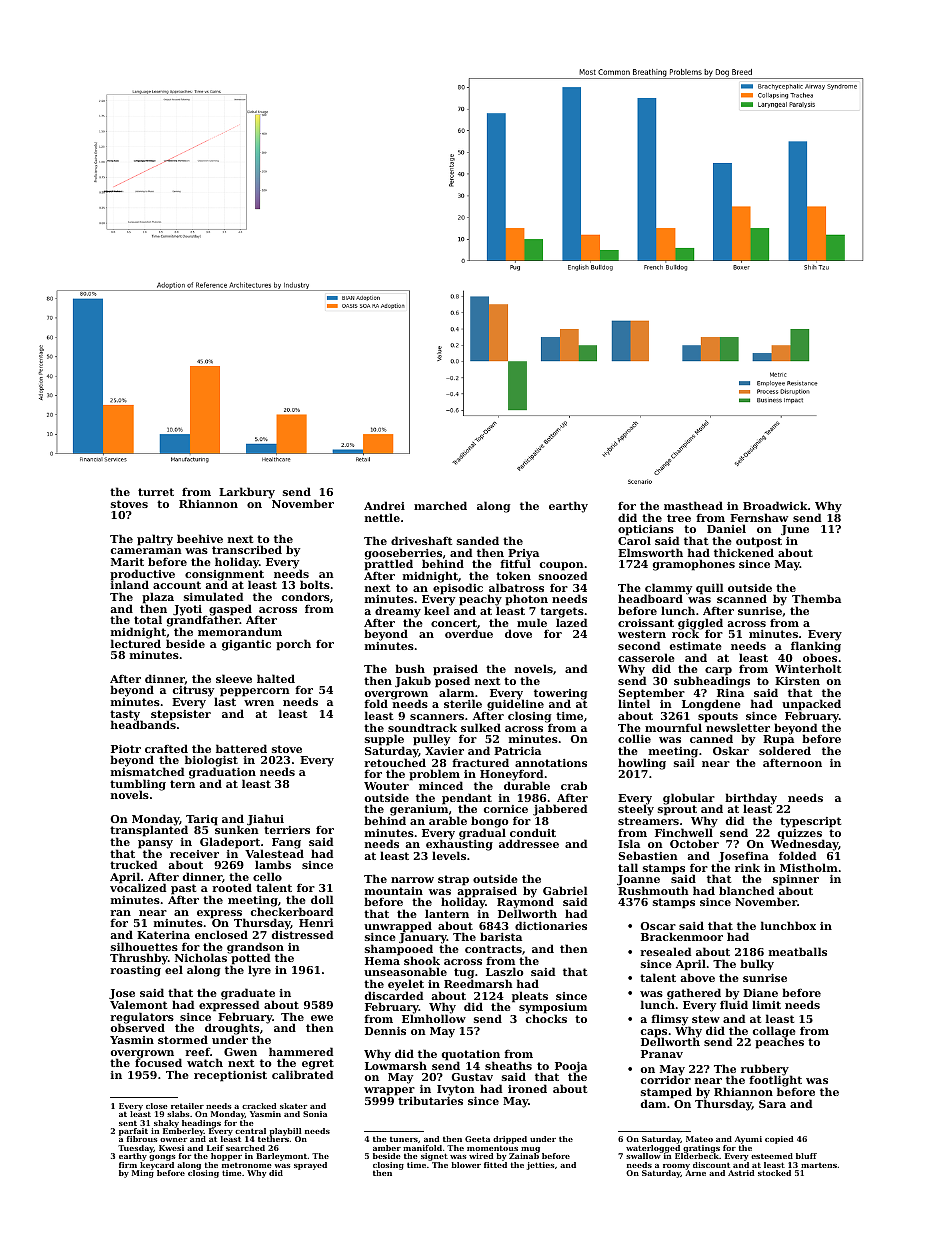 This image has height=1233, width=952. Describe the element at coordinates (693, 505) in the image. I see `masthead` at that location.
